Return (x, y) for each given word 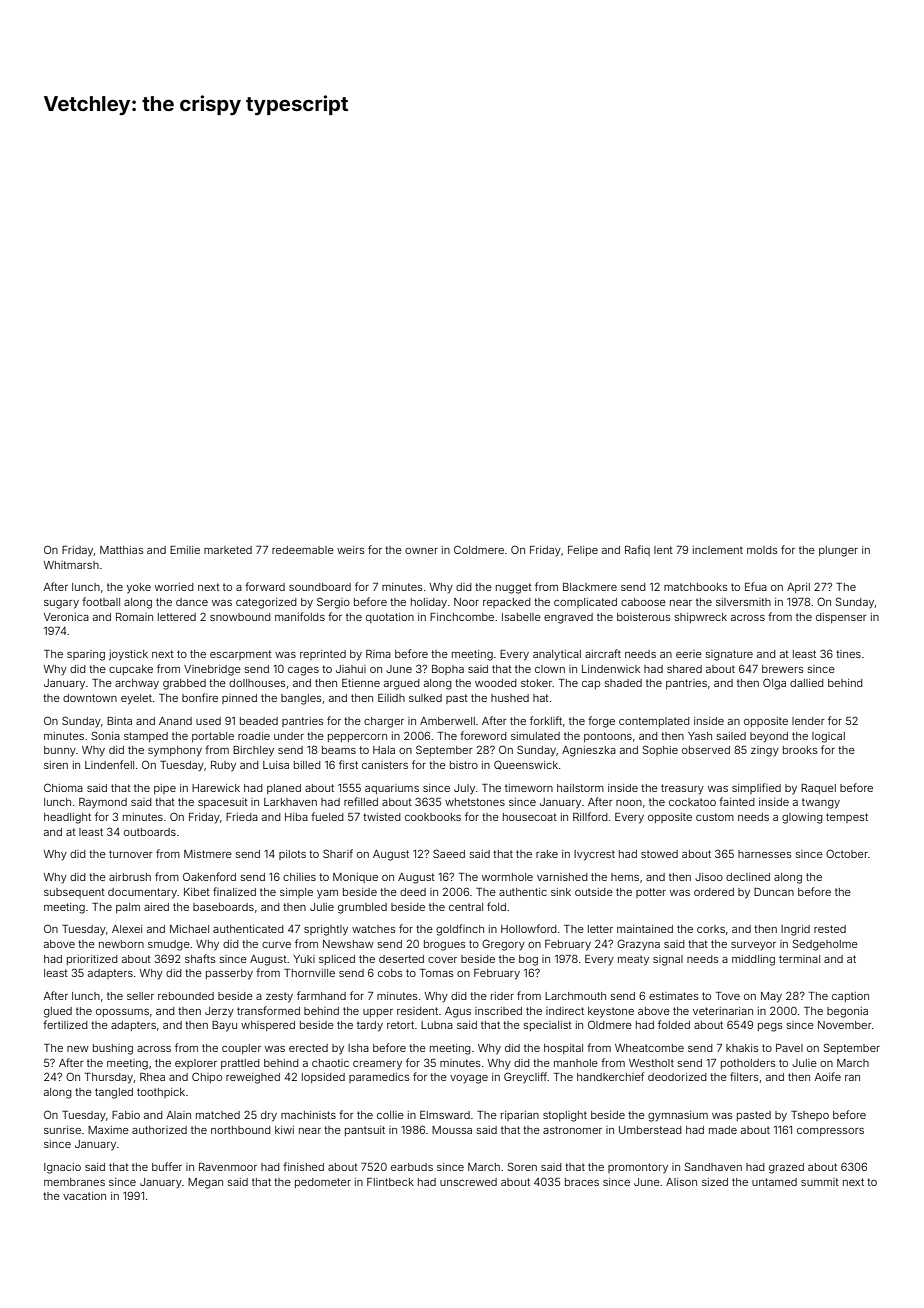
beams (339, 750)
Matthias (121, 550)
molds (762, 550)
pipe (165, 789)
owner (421, 551)
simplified (756, 788)
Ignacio (62, 1168)
